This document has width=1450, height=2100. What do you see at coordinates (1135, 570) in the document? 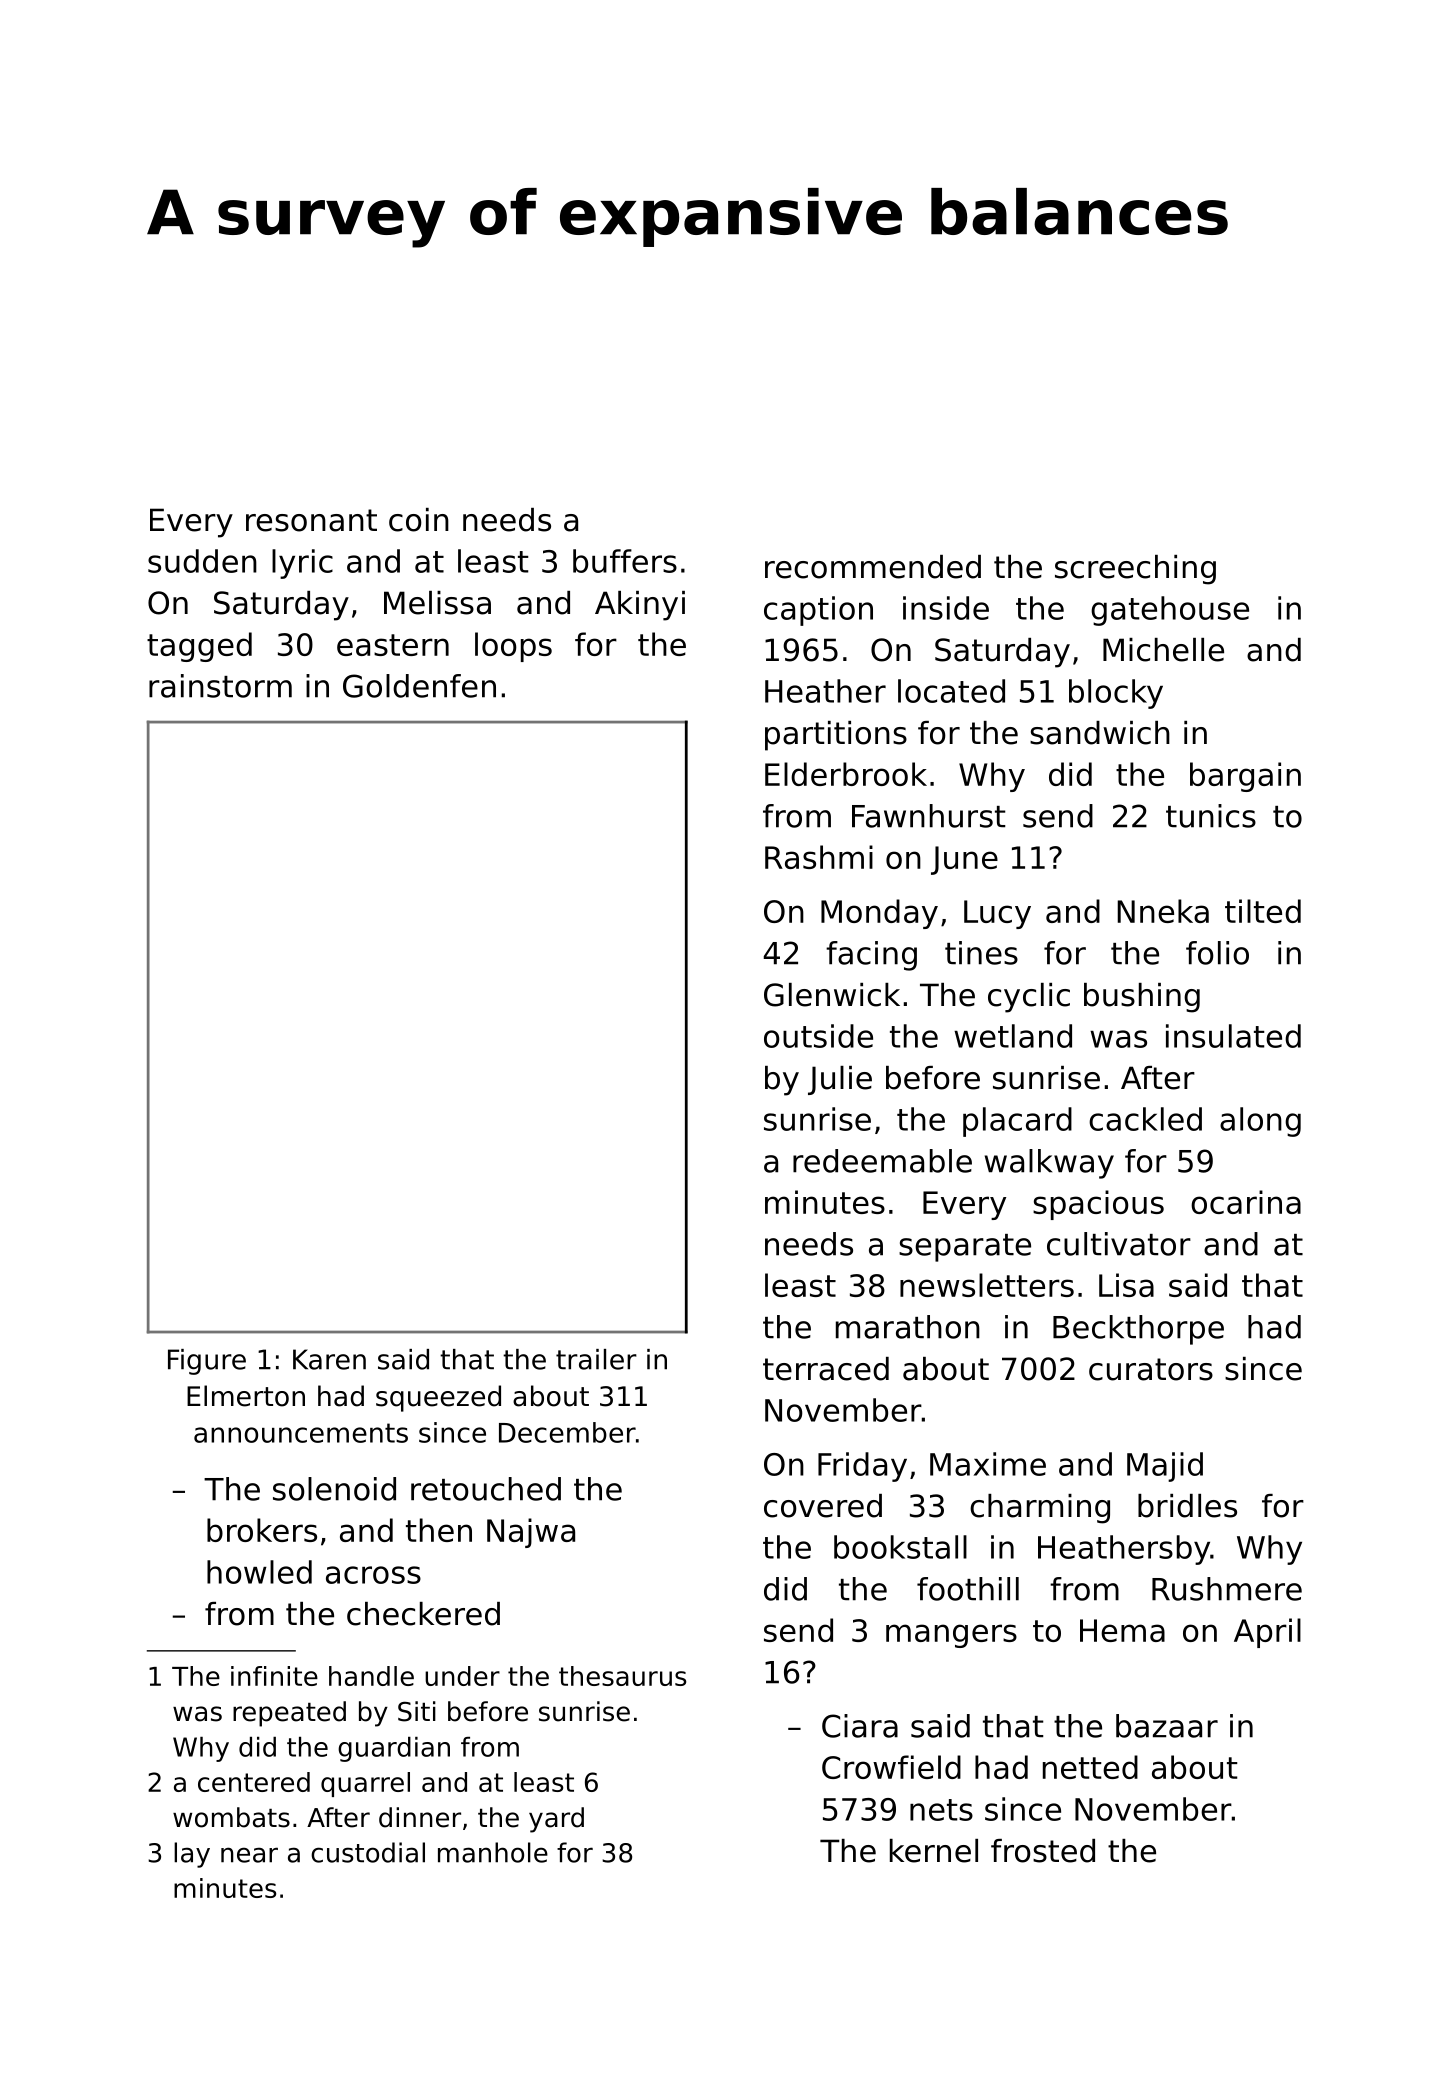
I see `screeching` at bounding box center [1135, 570].
